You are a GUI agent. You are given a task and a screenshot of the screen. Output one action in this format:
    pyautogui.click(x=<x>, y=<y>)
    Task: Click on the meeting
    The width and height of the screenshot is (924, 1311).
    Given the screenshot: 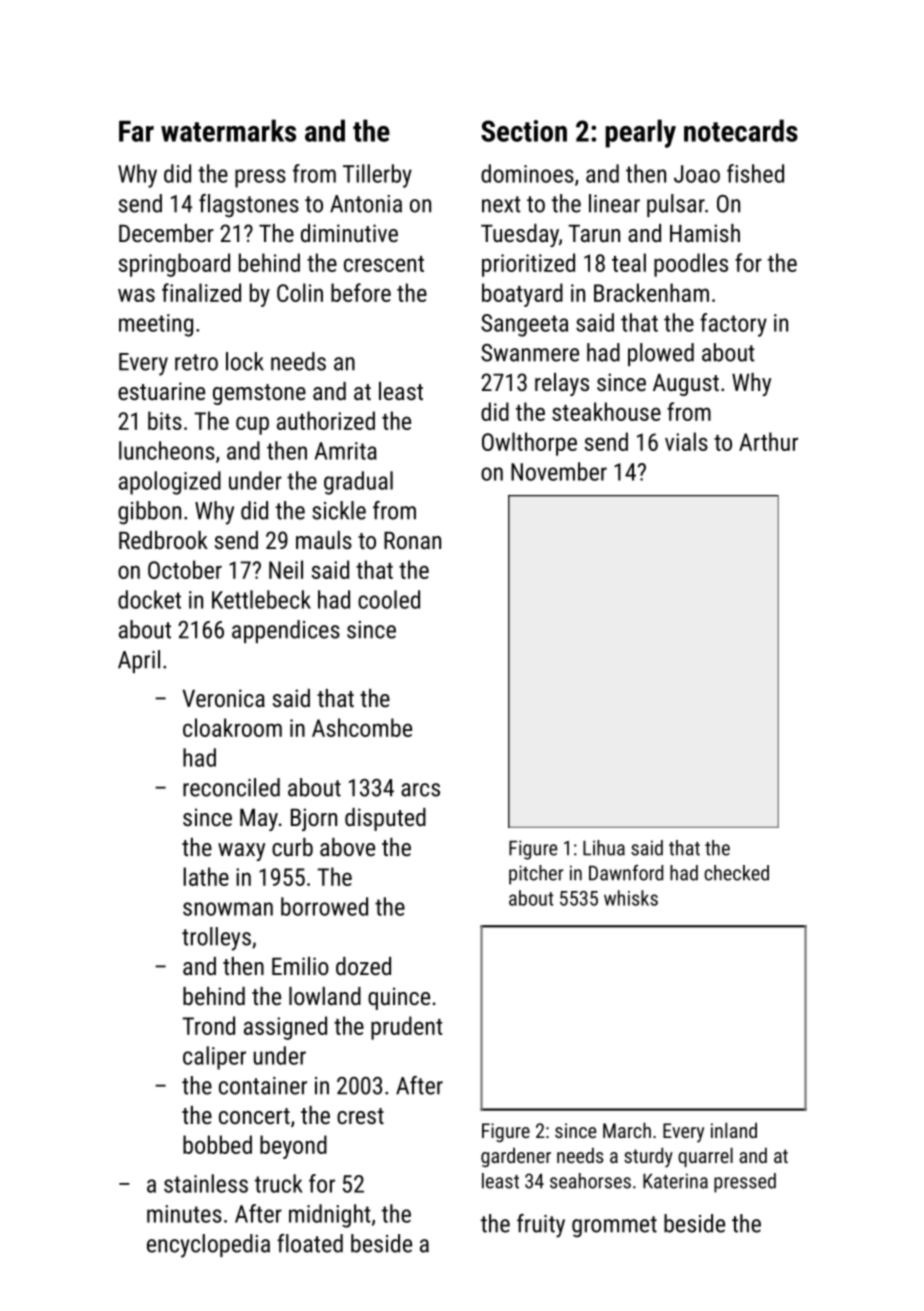 What is the action you would take?
    pyautogui.click(x=156, y=325)
